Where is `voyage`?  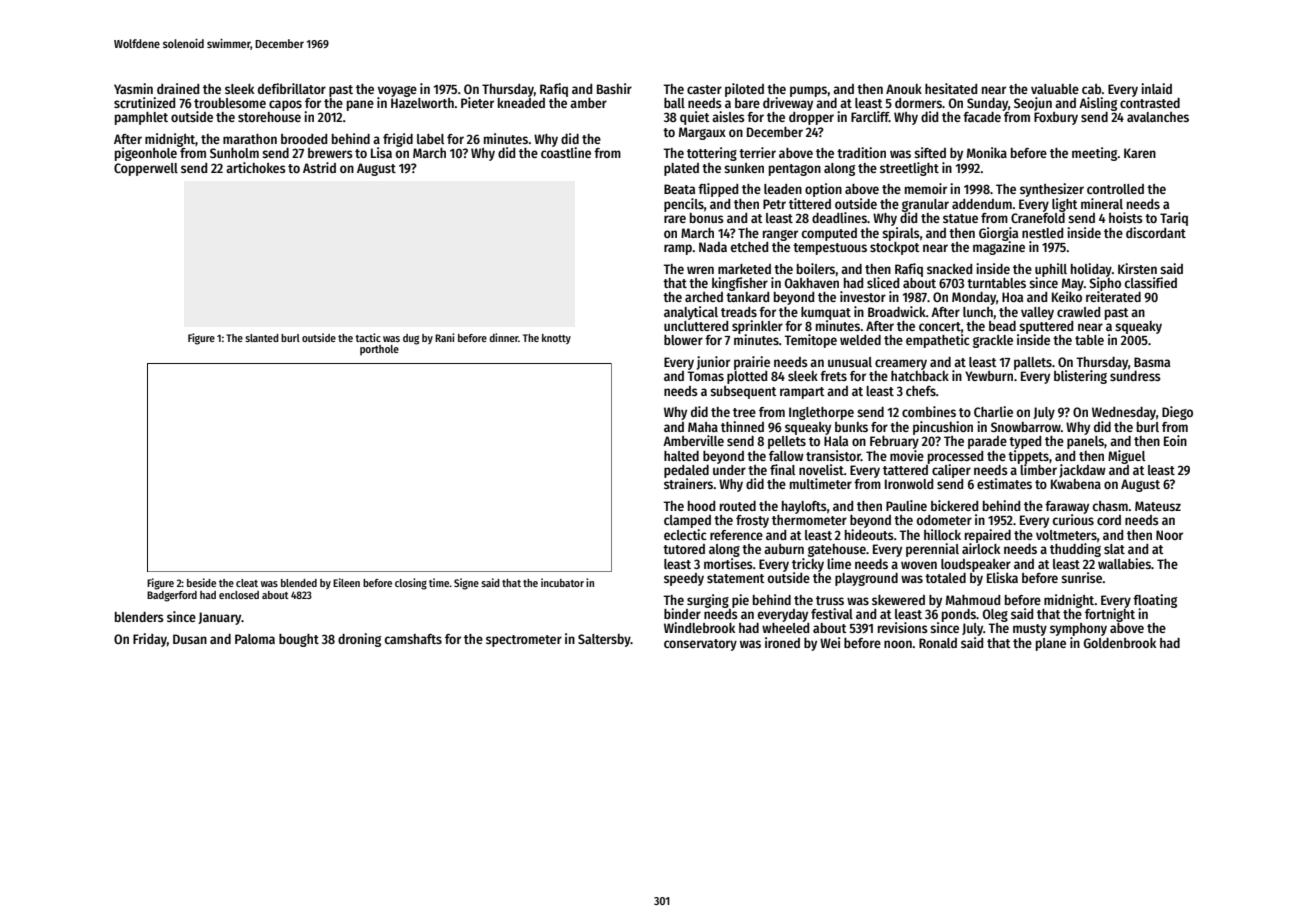 voyage is located at coordinates (397, 91).
